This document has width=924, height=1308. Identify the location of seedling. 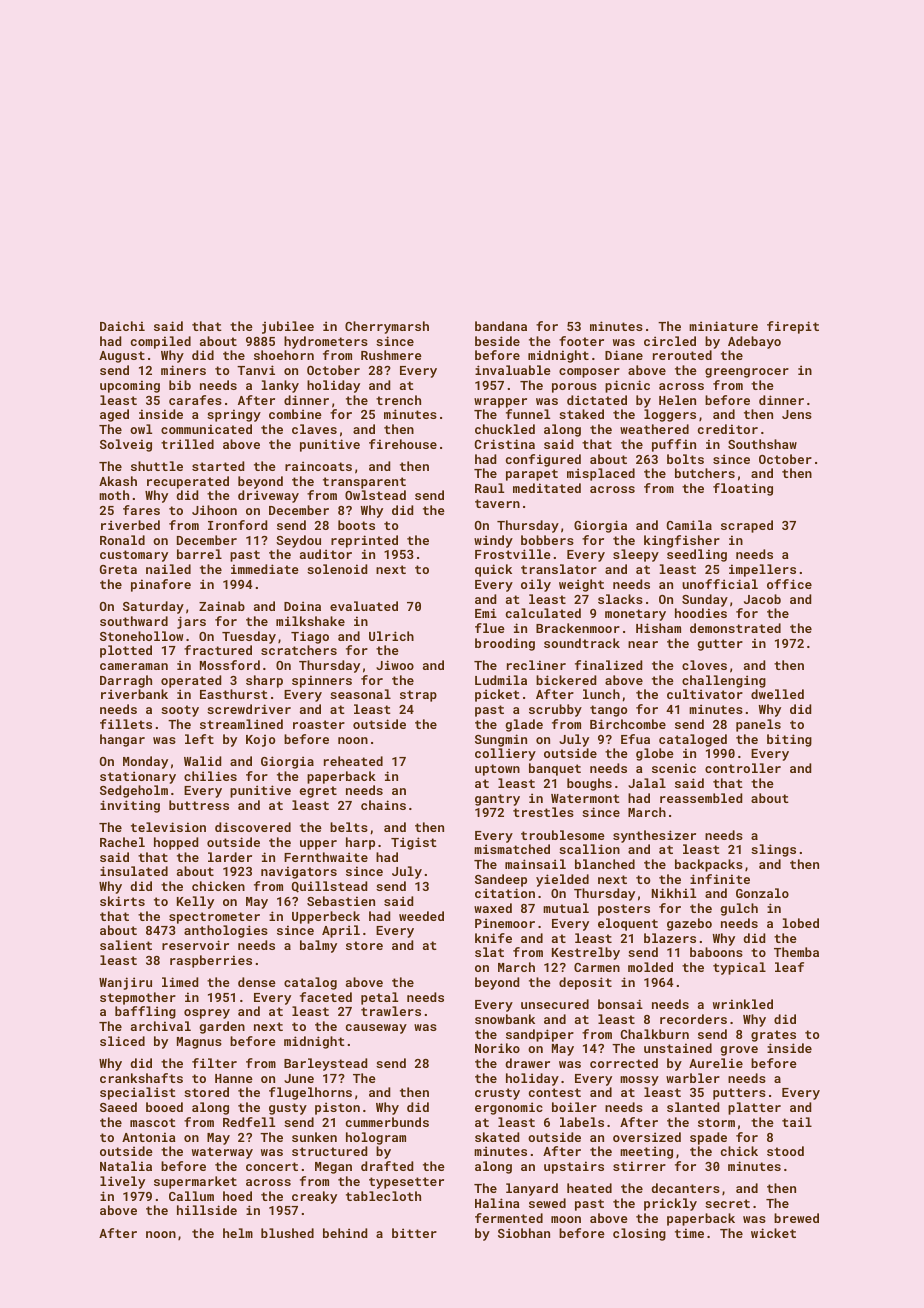
(697, 555).
